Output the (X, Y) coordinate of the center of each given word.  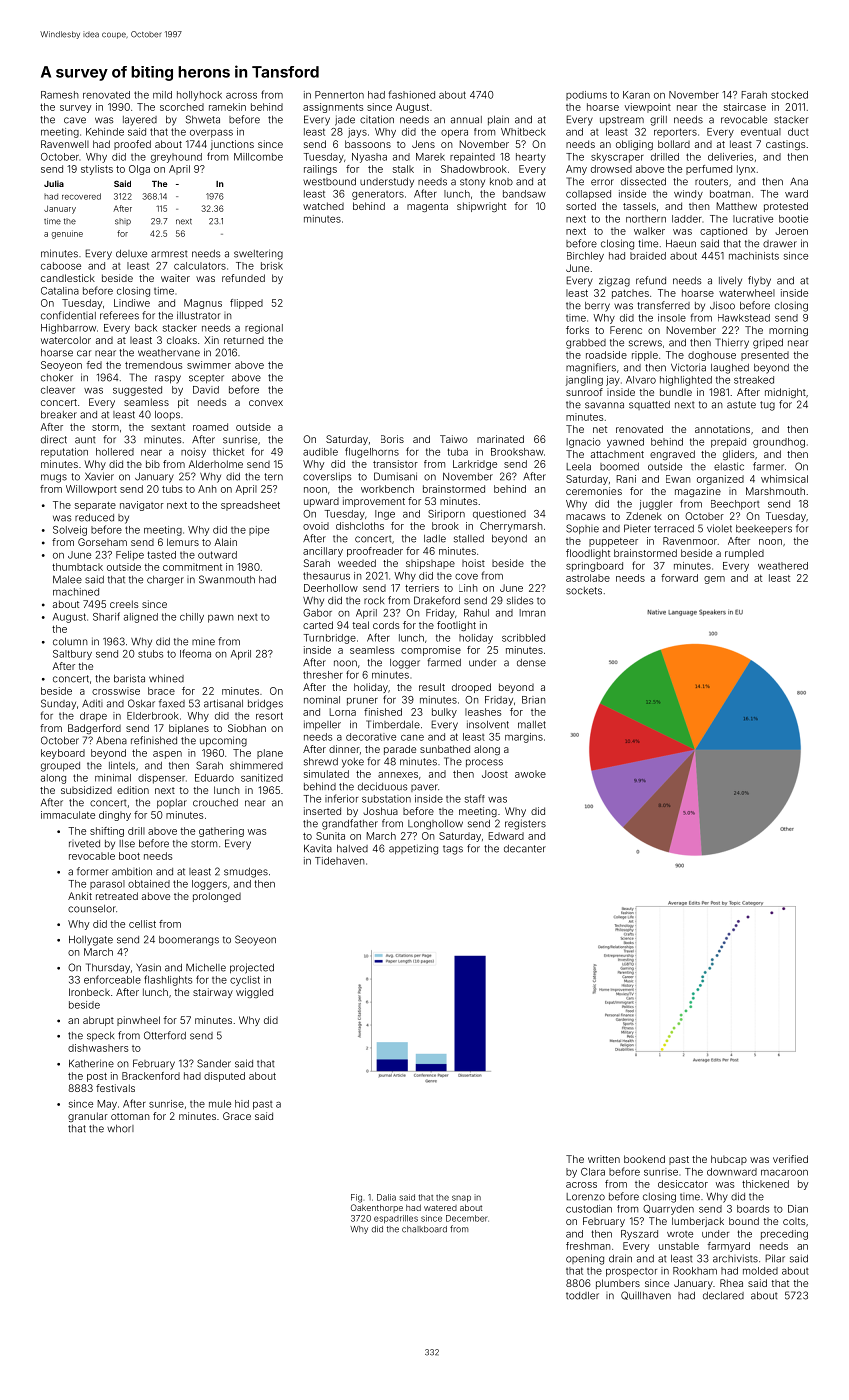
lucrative (753, 219)
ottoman (130, 1116)
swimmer (209, 365)
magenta (427, 207)
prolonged (217, 897)
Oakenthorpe (377, 1208)
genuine (67, 234)
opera (454, 134)
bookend (644, 1159)
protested (786, 207)
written (604, 1159)
